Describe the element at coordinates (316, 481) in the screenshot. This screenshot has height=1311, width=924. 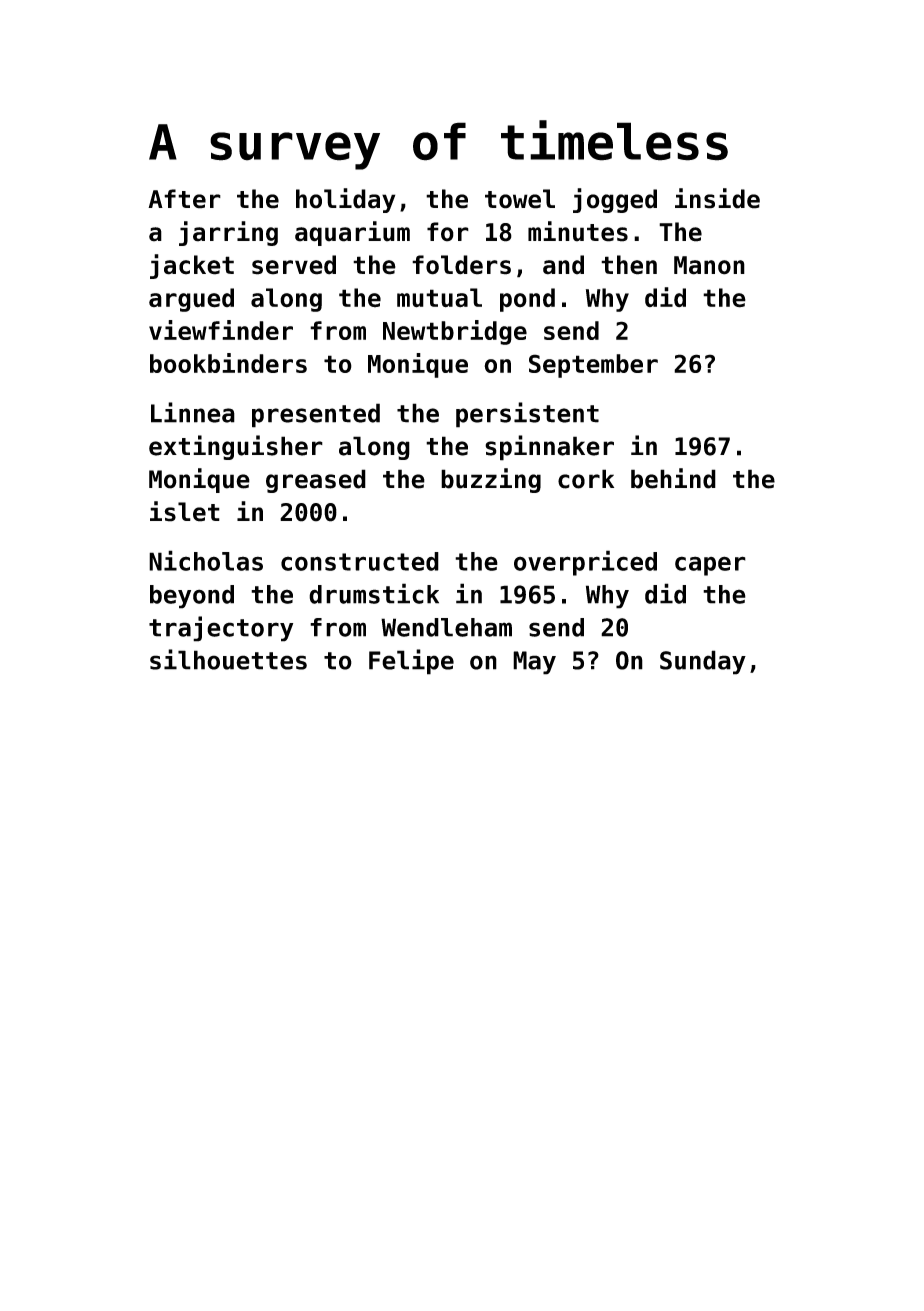
I see `greased` at that location.
